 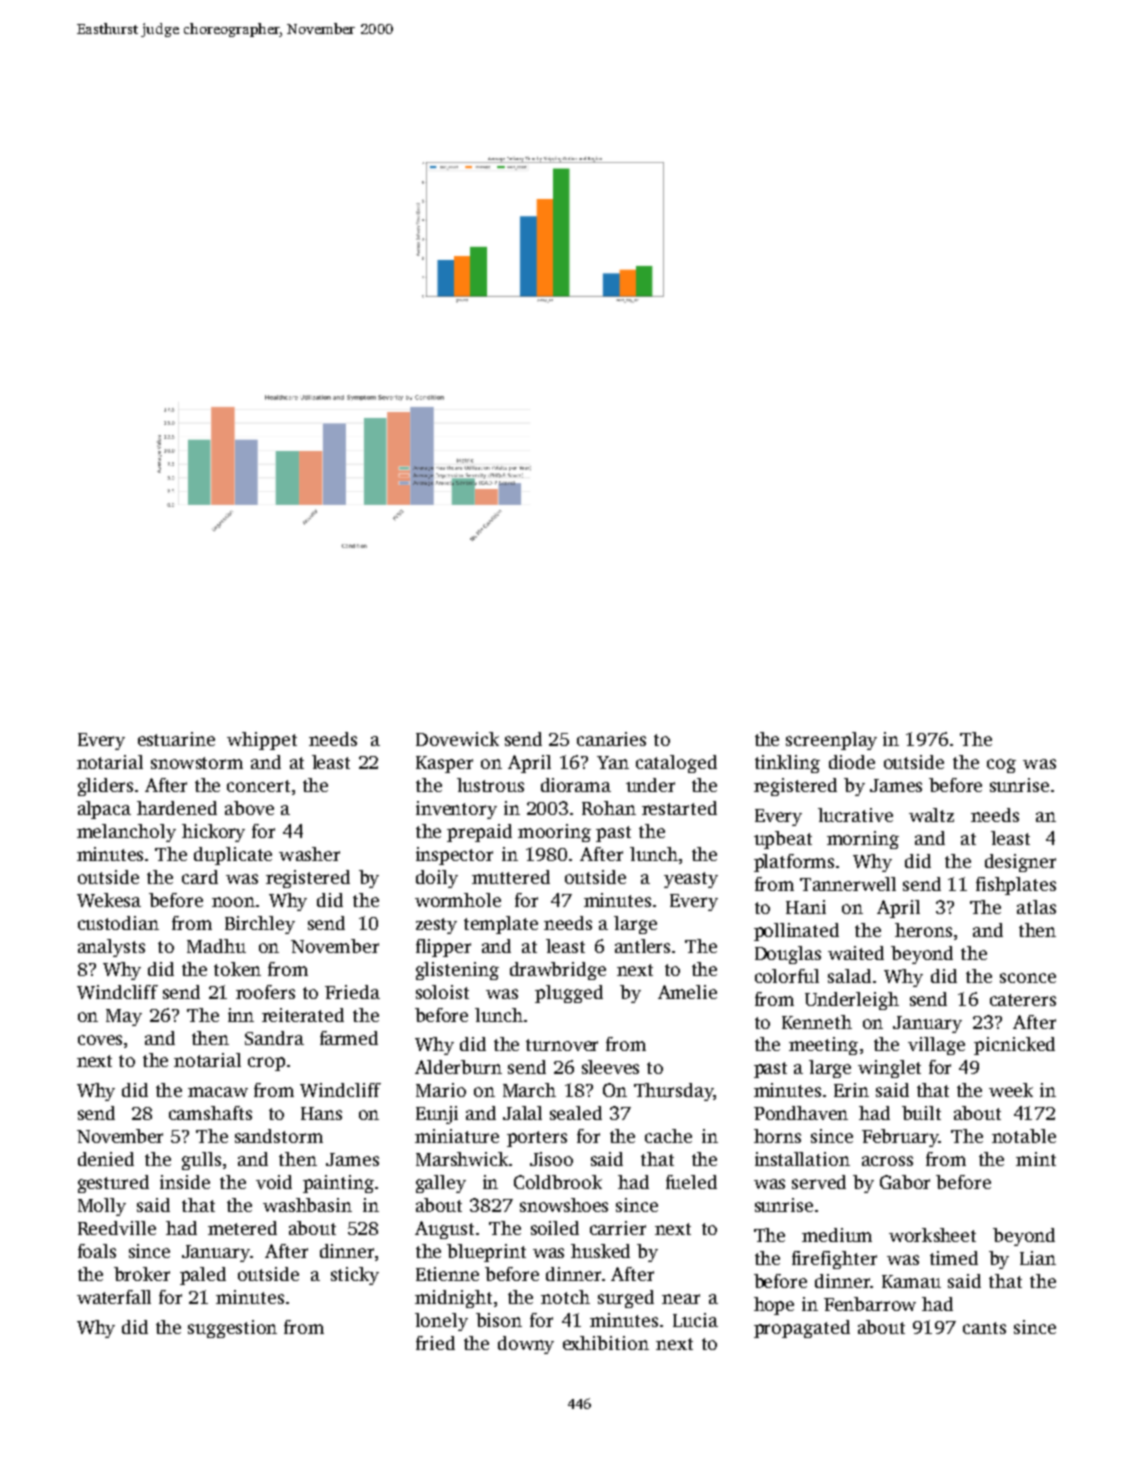 What do you see at coordinates (262, 741) in the image?
I see `whippet` at bounding box center [262, 741].
